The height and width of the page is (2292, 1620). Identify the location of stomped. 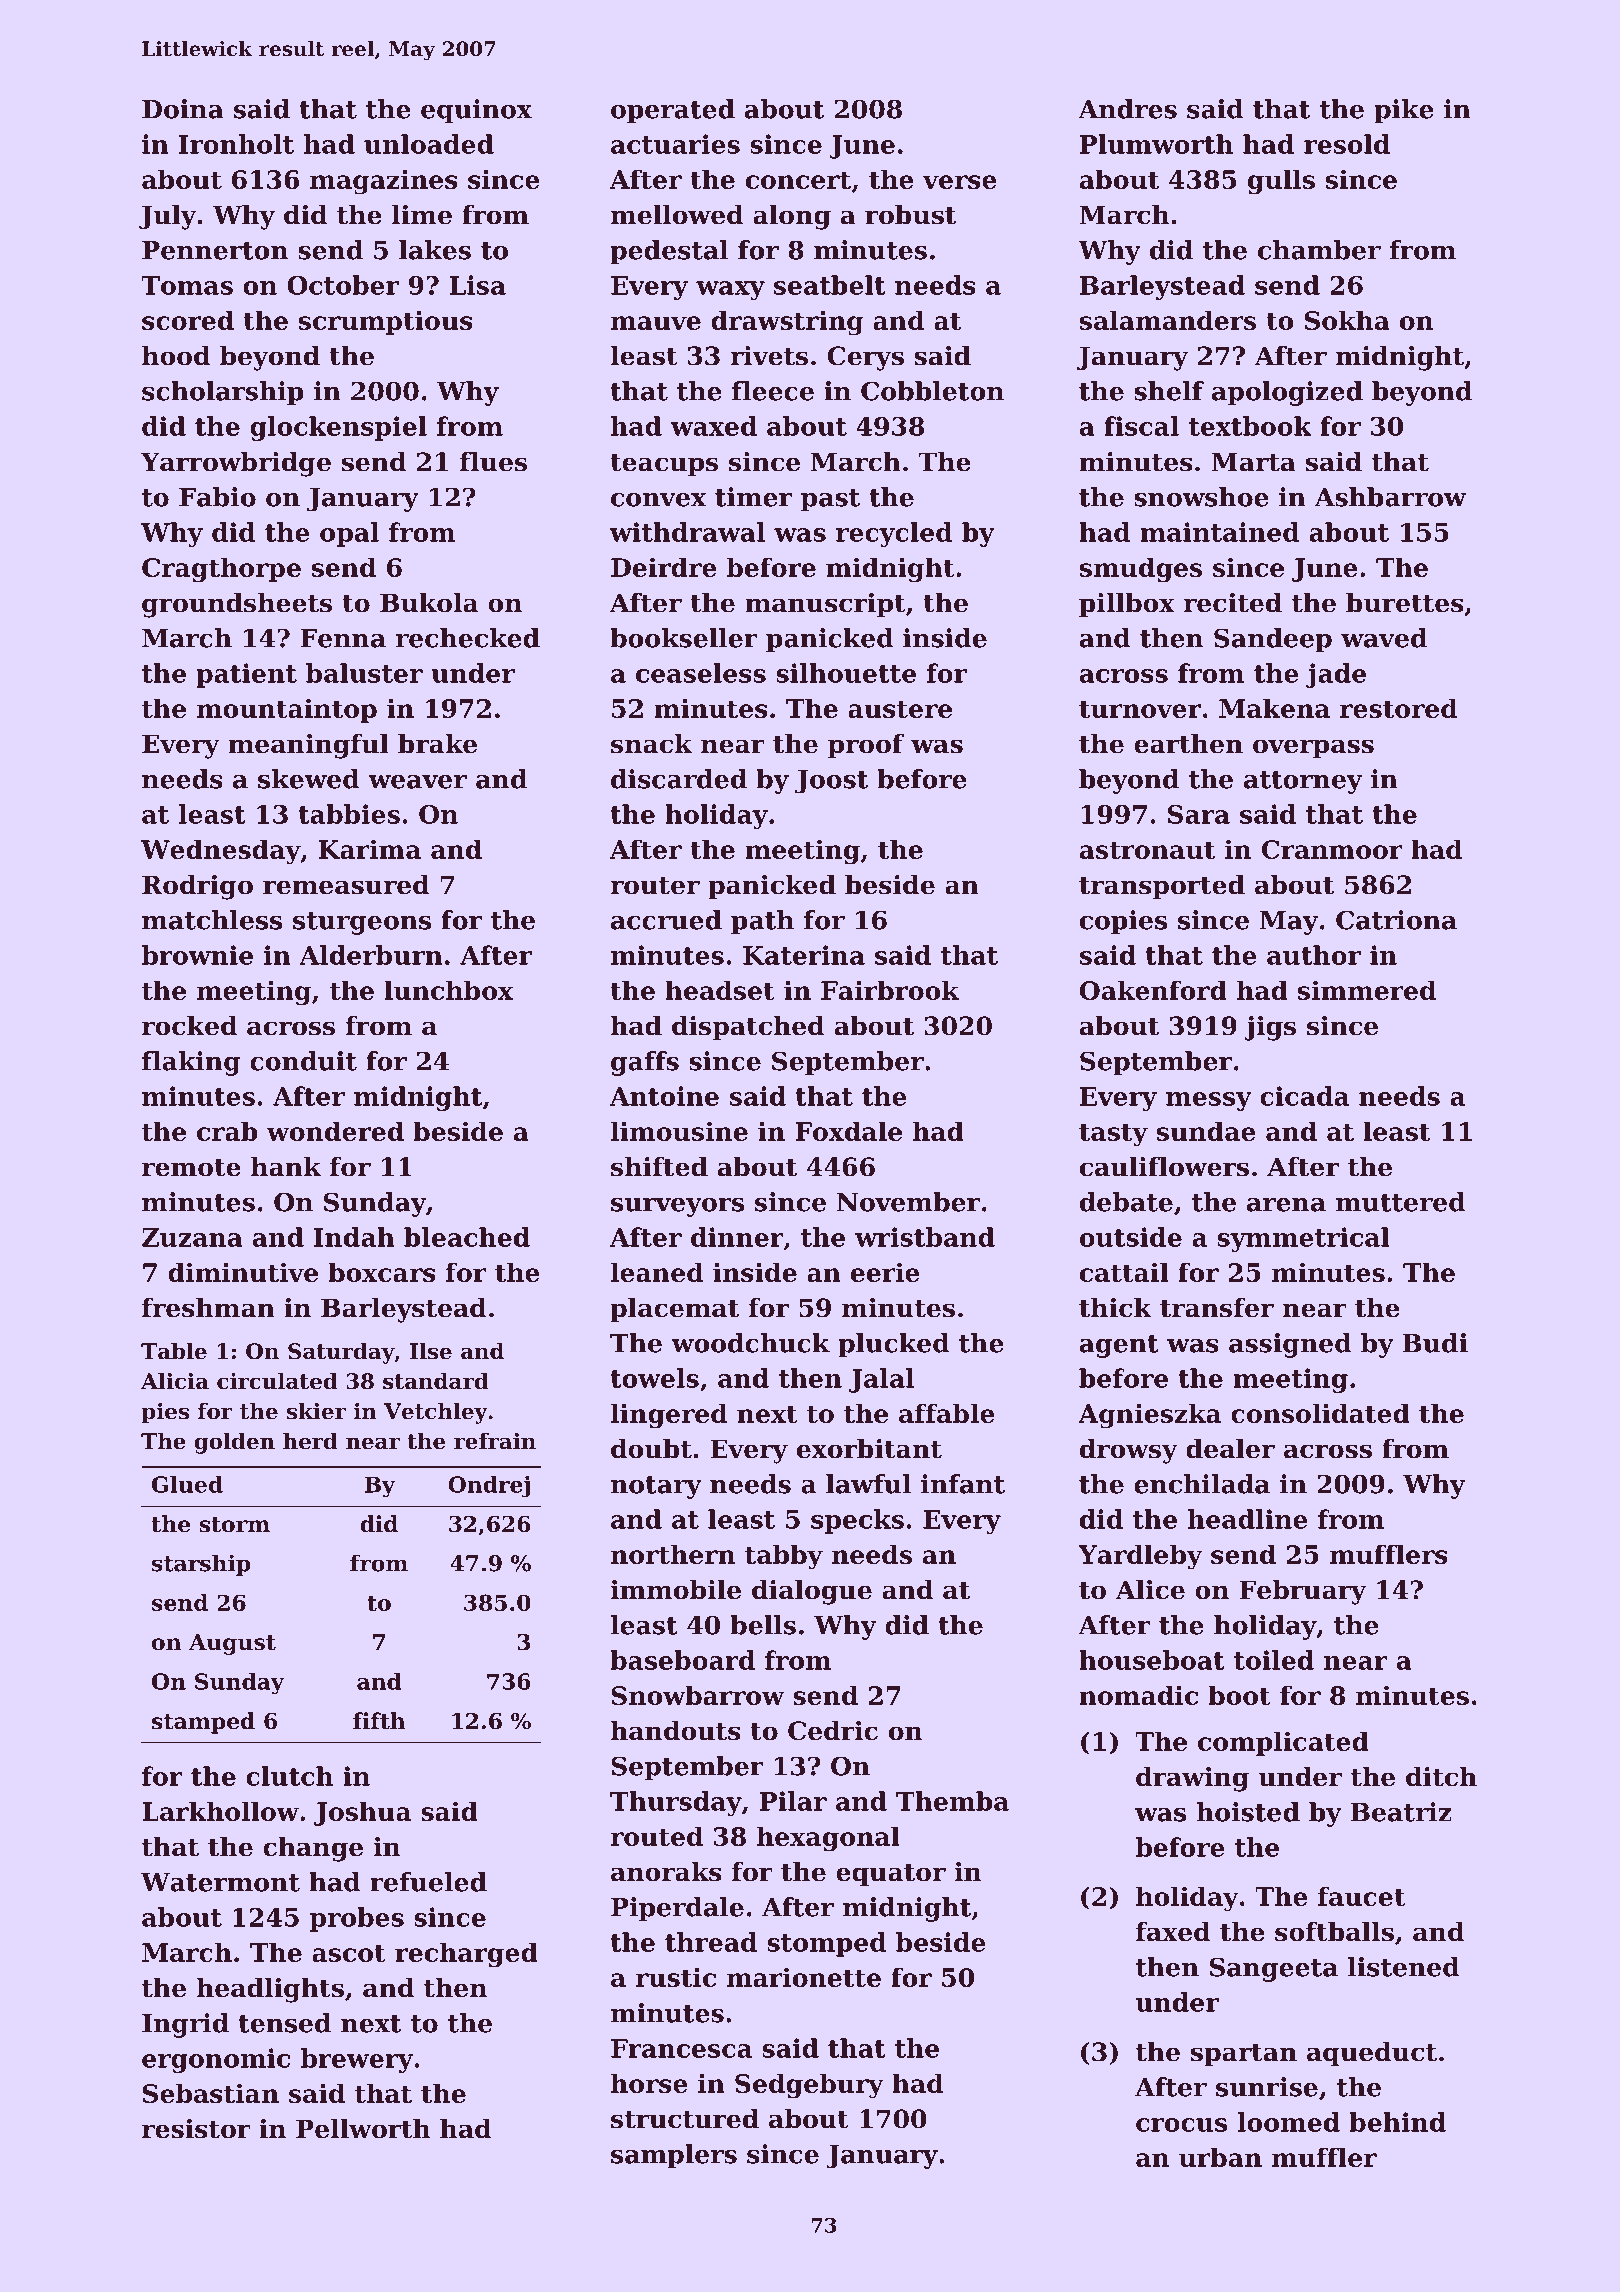
(827, 1944).
